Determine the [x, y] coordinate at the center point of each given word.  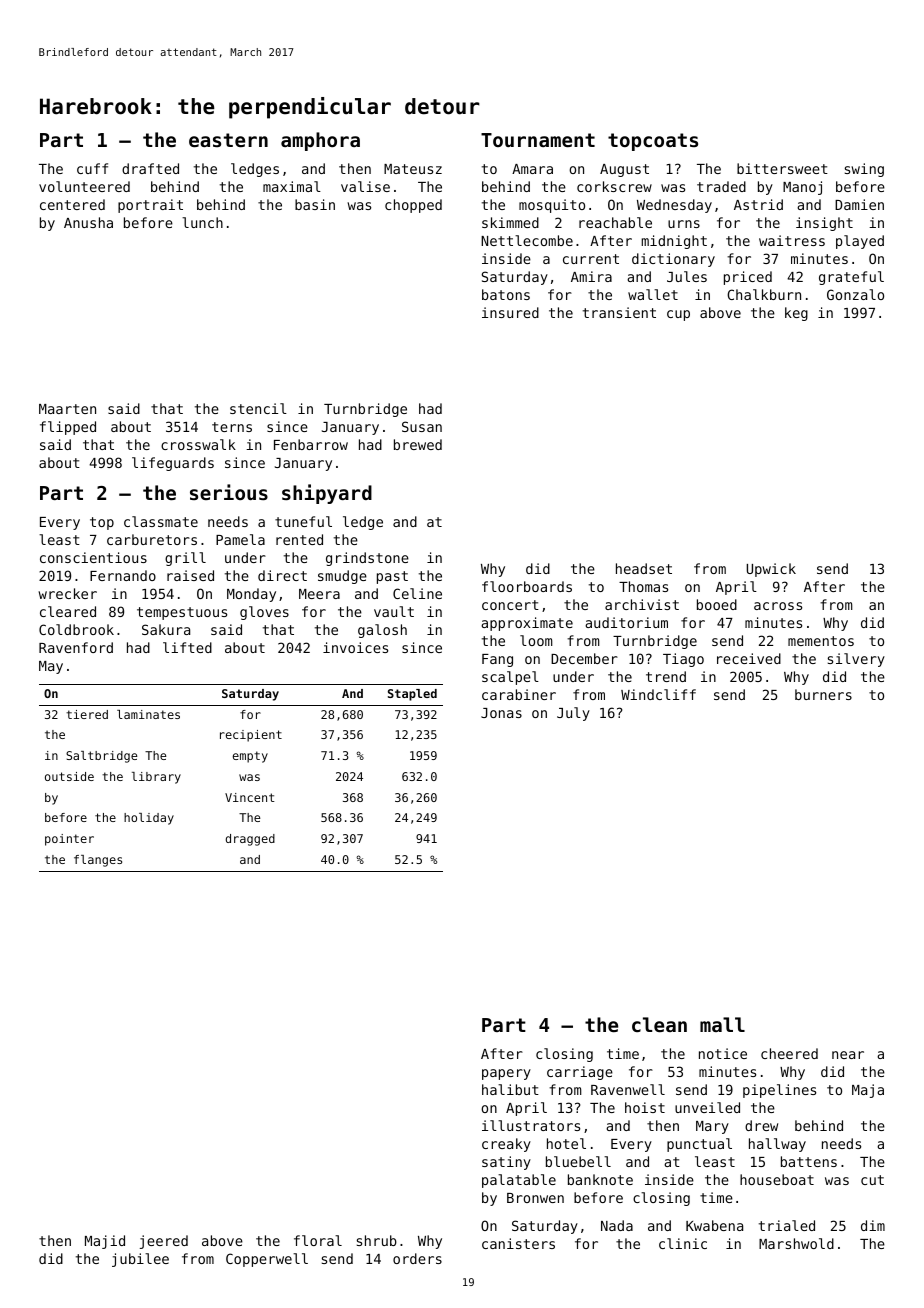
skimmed [510, 222]
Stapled [412, 695]
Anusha [88, 222]
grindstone [367, 559]
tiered [87, 714]
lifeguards [173, 464]
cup [678, 315]
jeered [164, 1242]
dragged [250, 840]
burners [823, 694]
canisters [518, 1243]
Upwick [771, 570]
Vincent [250, 797]
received [749, 658]
